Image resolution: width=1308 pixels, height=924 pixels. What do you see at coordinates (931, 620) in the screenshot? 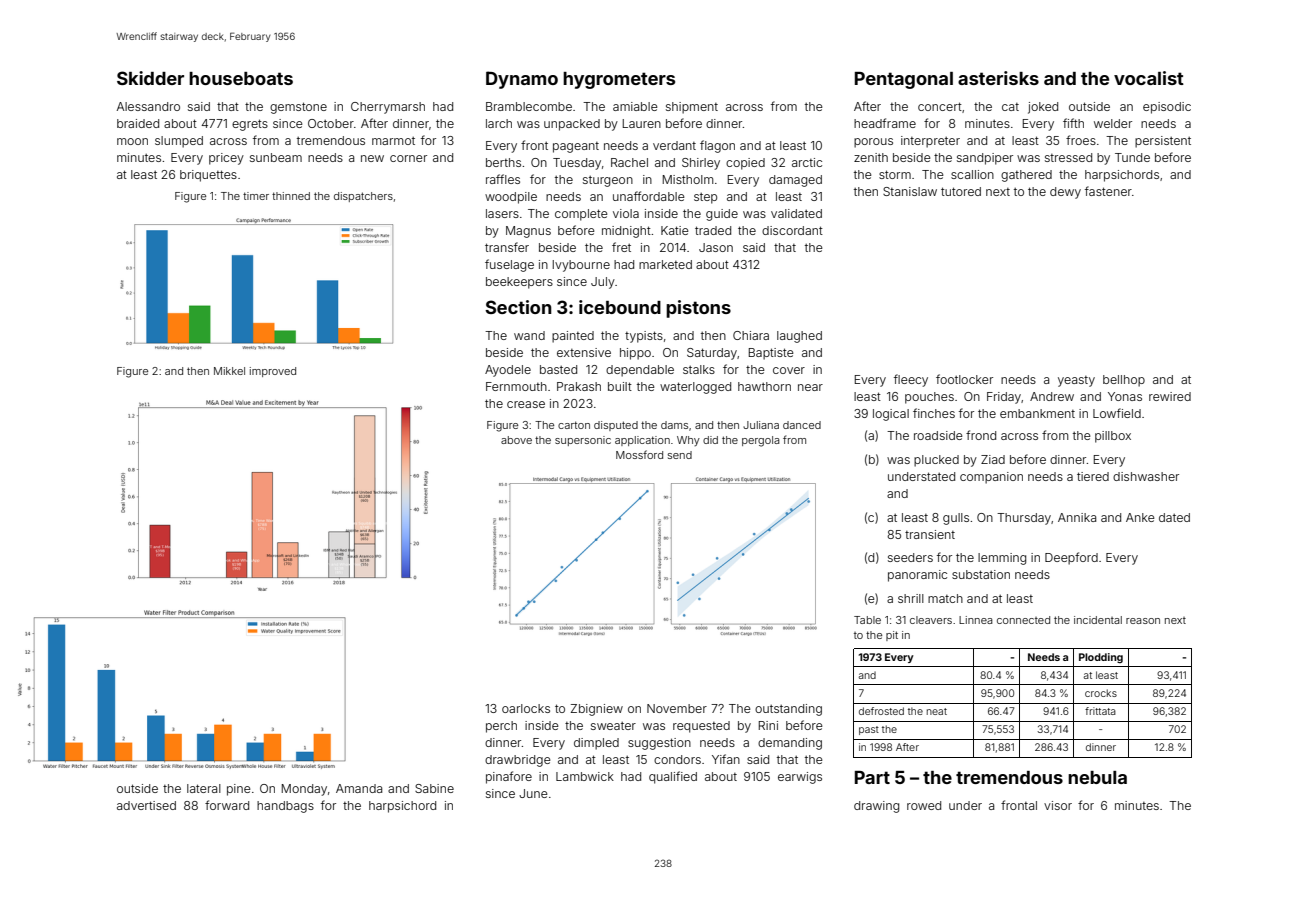
I see `cleavers` at bounding box center [931, 620].
